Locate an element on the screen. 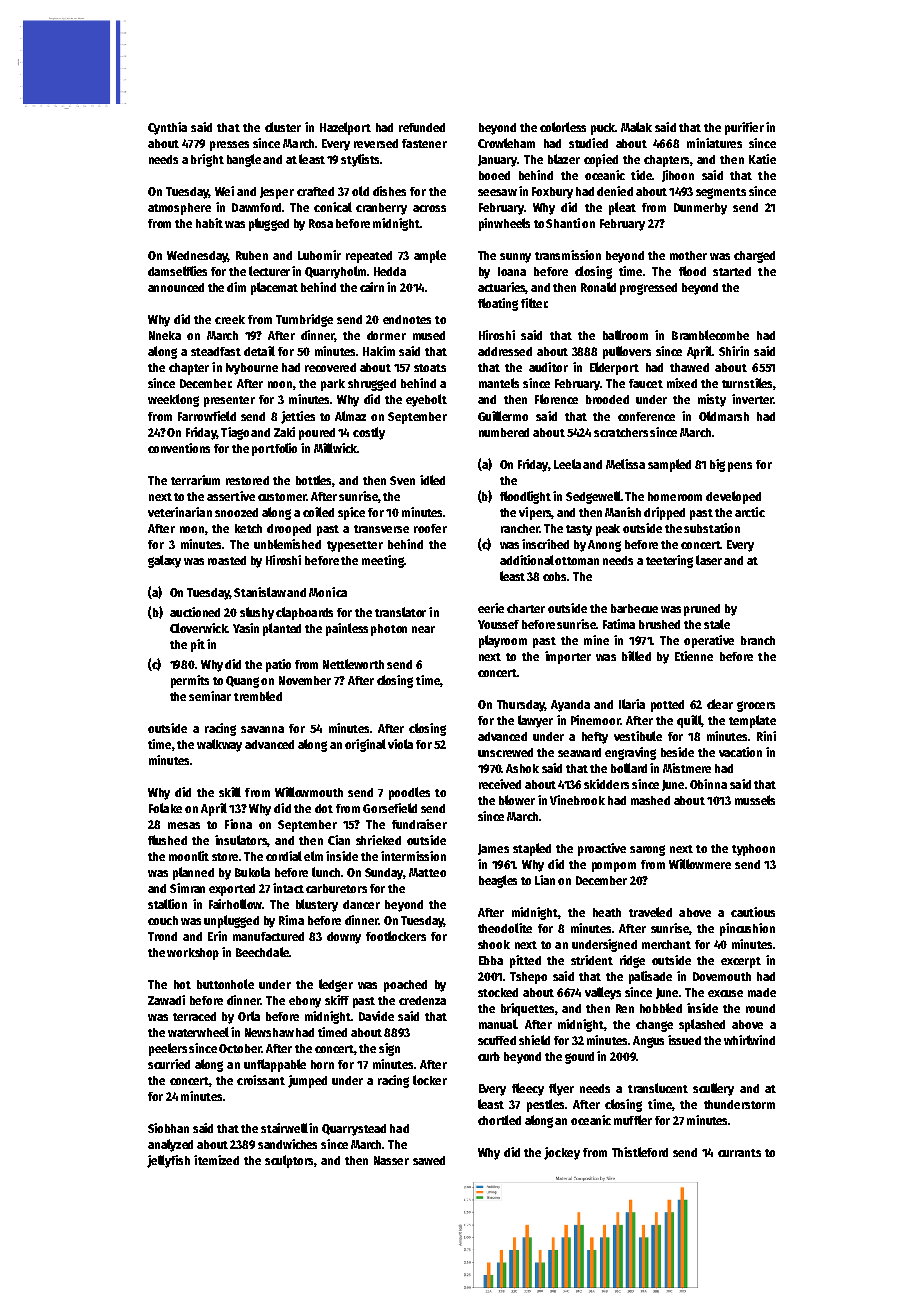 The image size is (924, 1314). Lubomir is located at coordinates (319, 255).
